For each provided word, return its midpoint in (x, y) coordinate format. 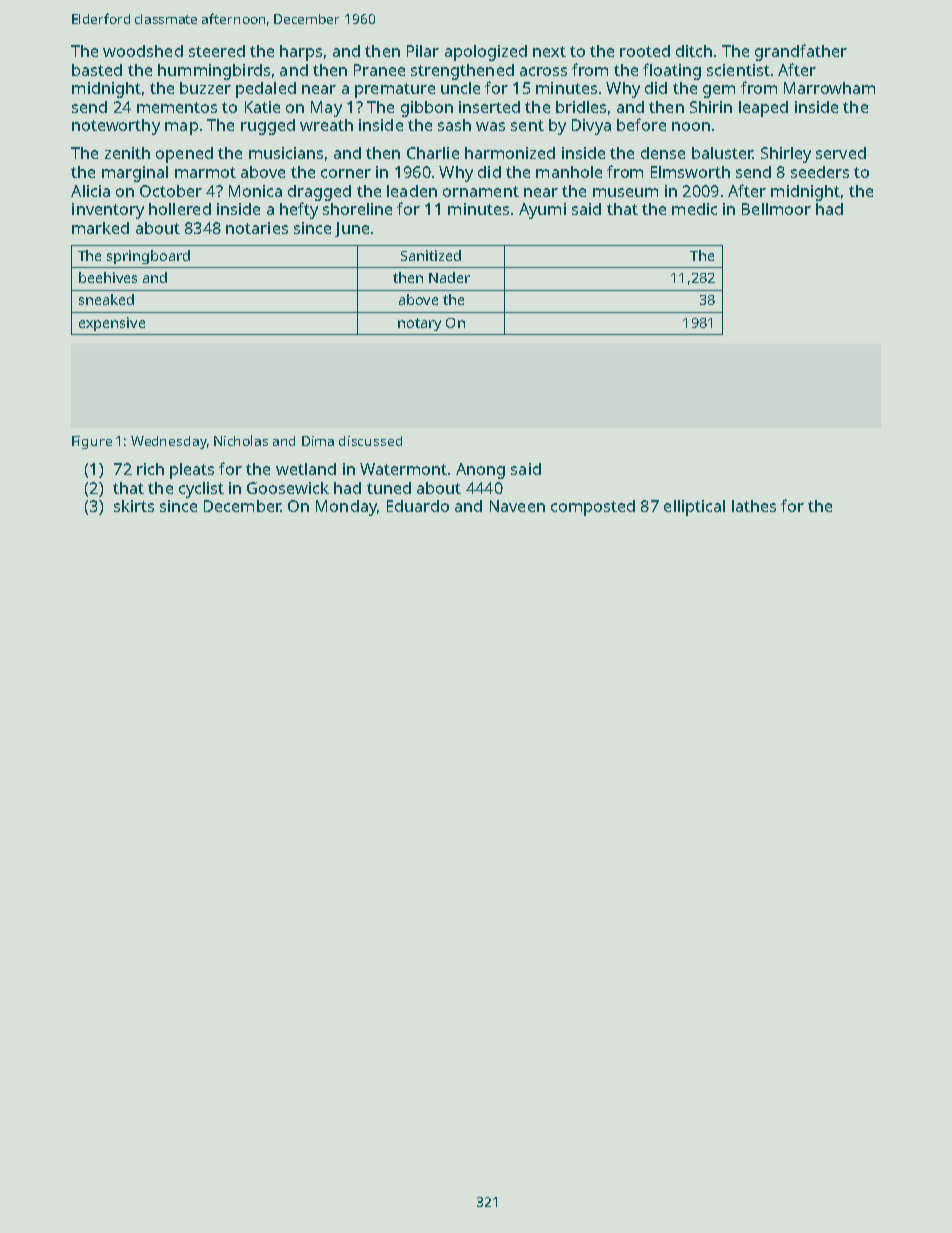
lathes (754, 506)
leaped (763, 109)
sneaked (106, 299)
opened (184, 155)
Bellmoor (776, 209)
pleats (192, 471)
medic (694, 209)
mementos (177, 107)
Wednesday (169, 442)
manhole (569, 172)
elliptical (694, 508)
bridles (581, 107)
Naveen (517, 506)
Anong (480, 471)
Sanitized (431, 255)
